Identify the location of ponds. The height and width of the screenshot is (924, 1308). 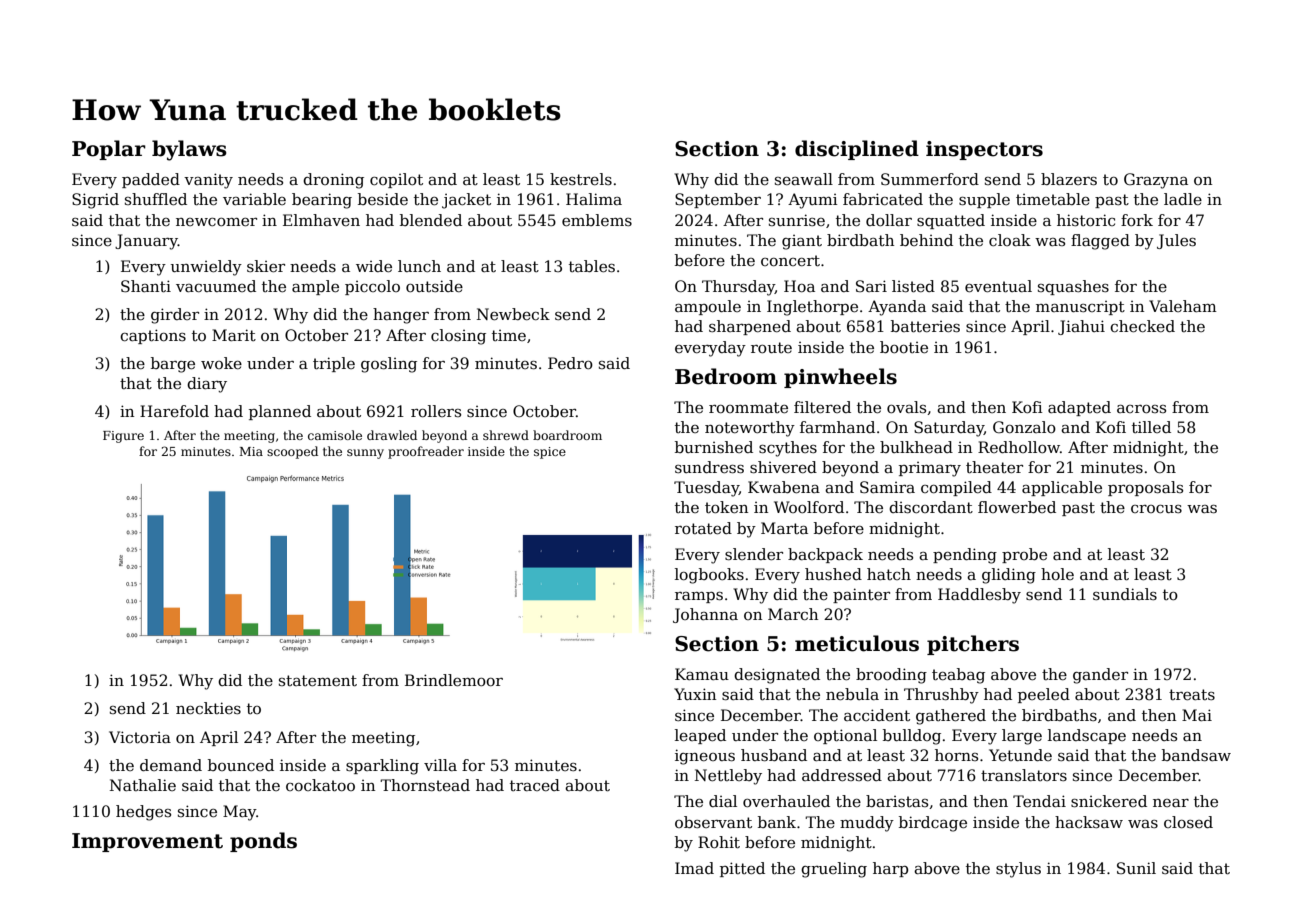
(263, 842).
